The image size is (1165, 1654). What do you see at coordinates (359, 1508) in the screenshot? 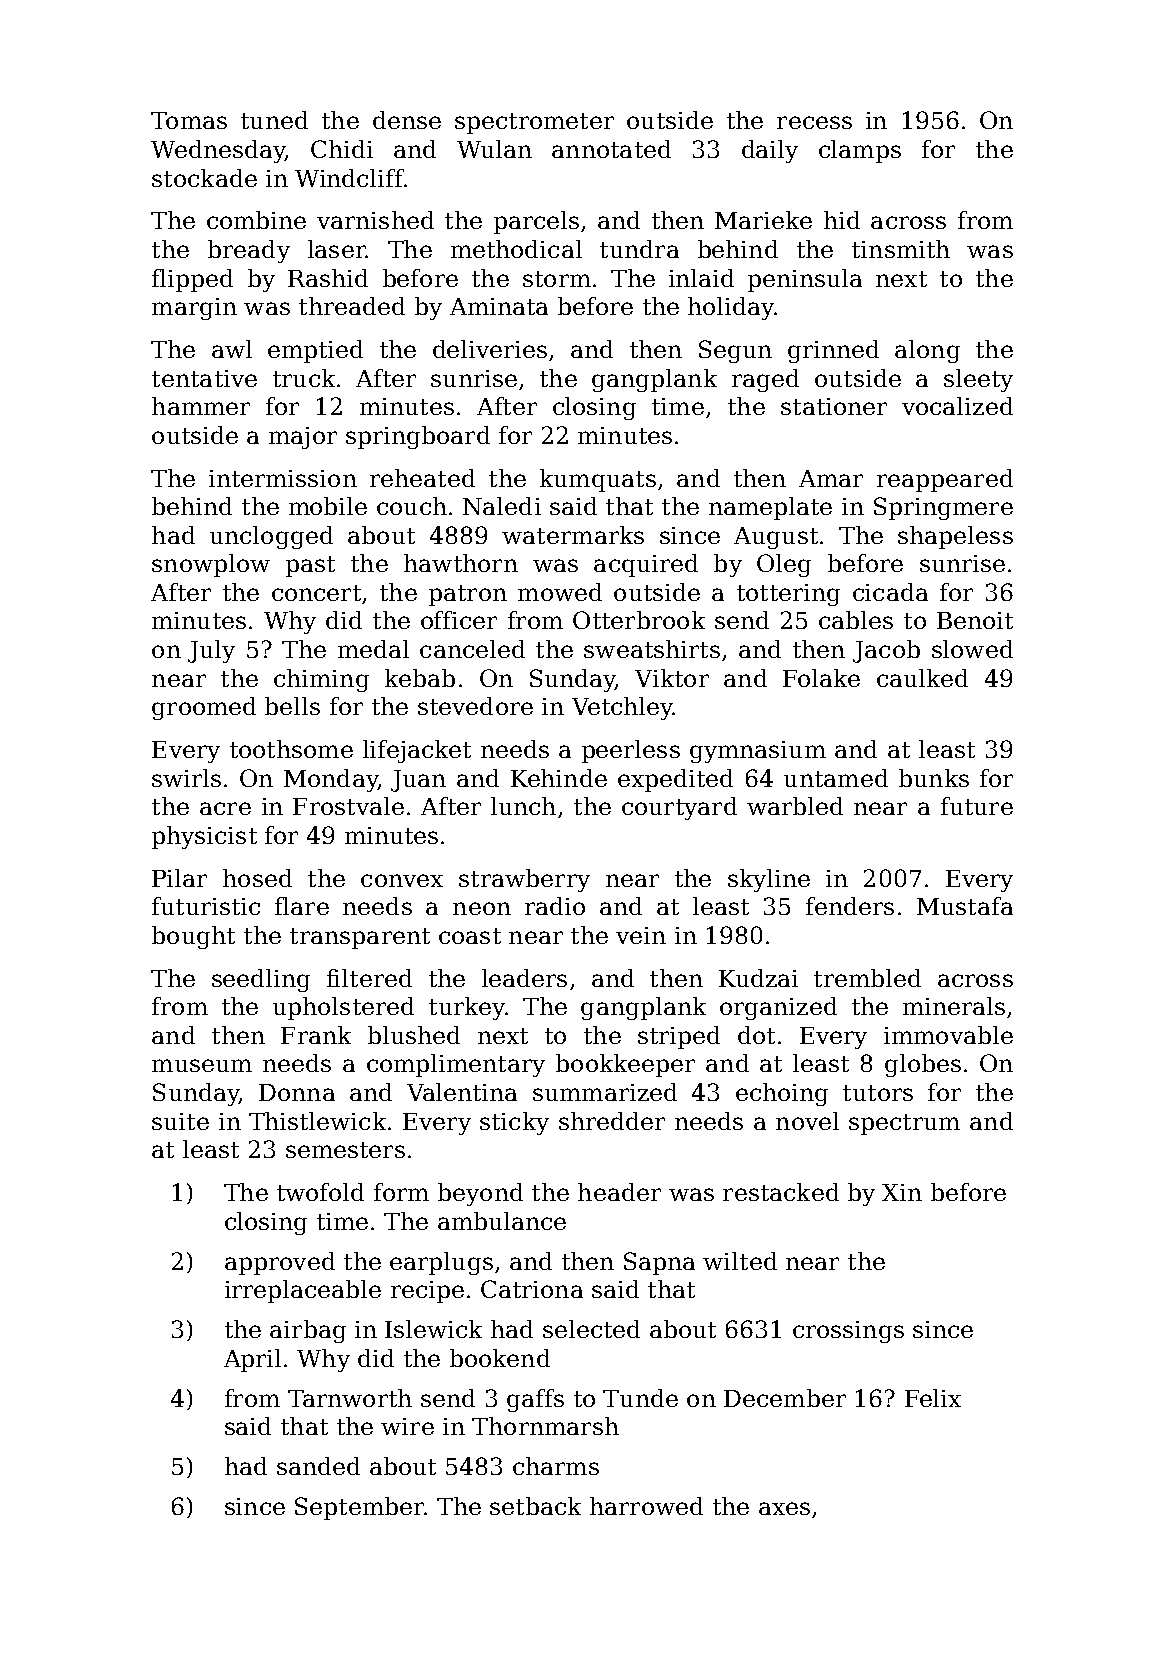
I see `September` at bounding box center [359, 1508].
